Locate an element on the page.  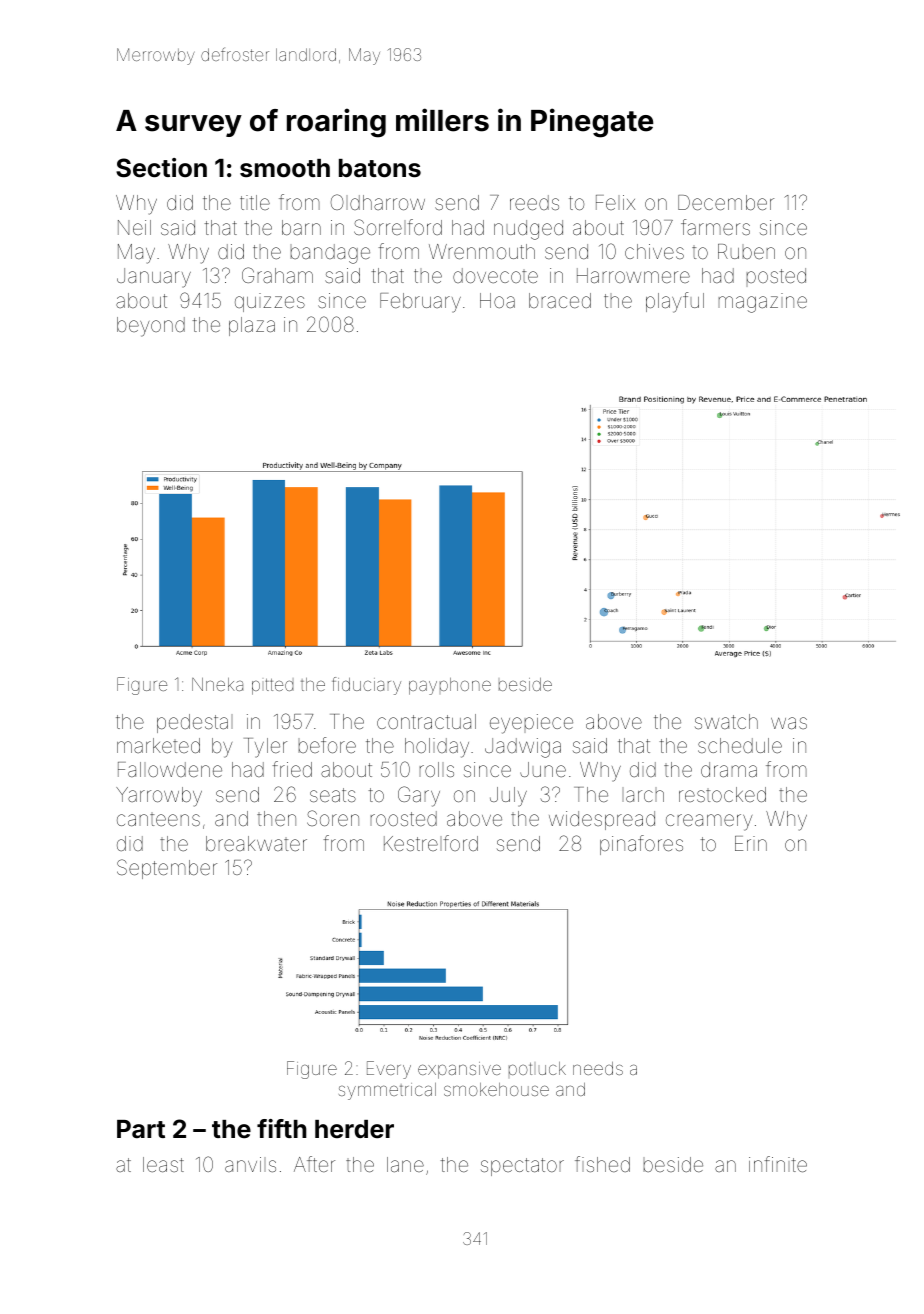
plaza is located at coordinates (252, 326).
